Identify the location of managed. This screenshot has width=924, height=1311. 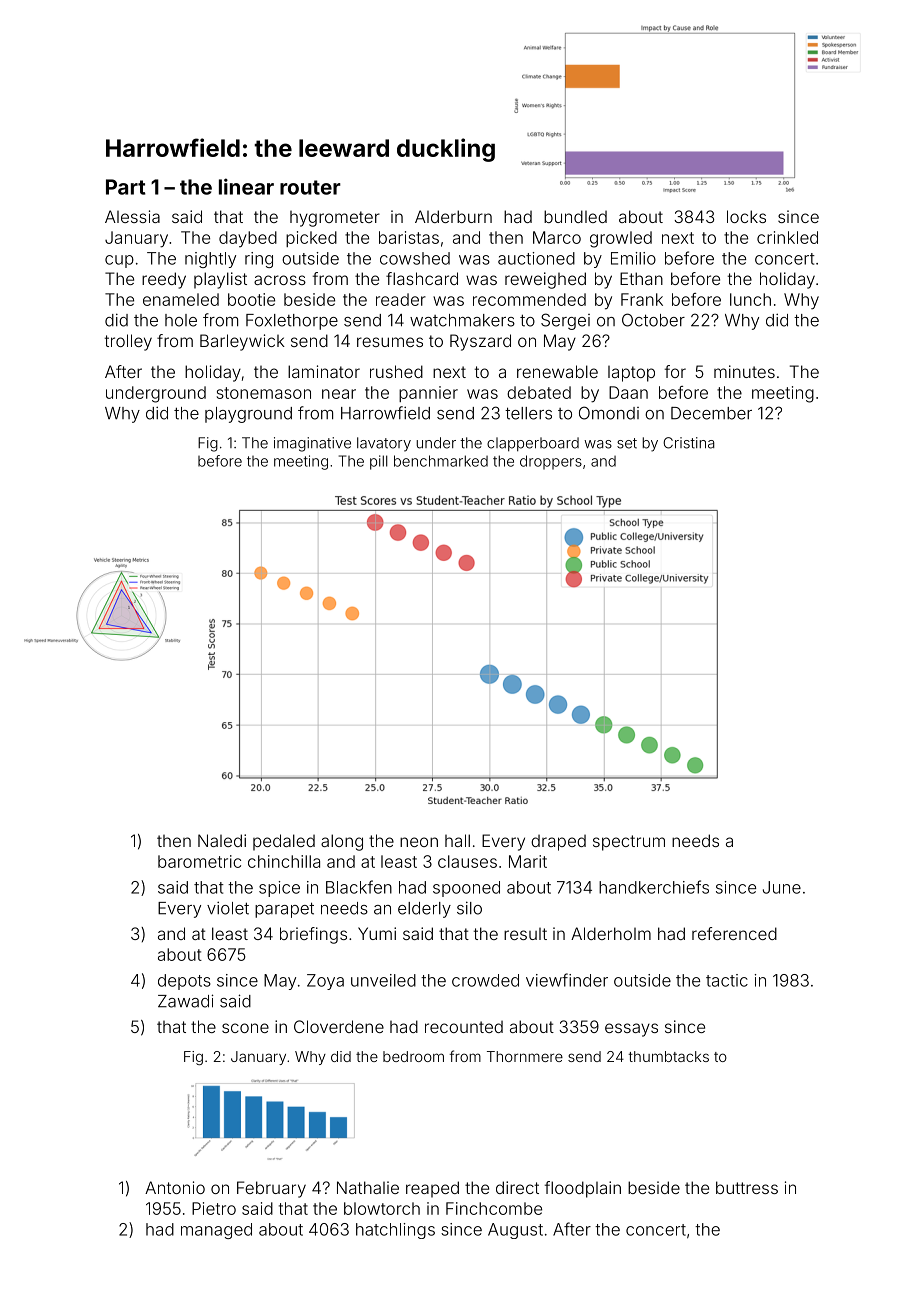
(216, 1231).
